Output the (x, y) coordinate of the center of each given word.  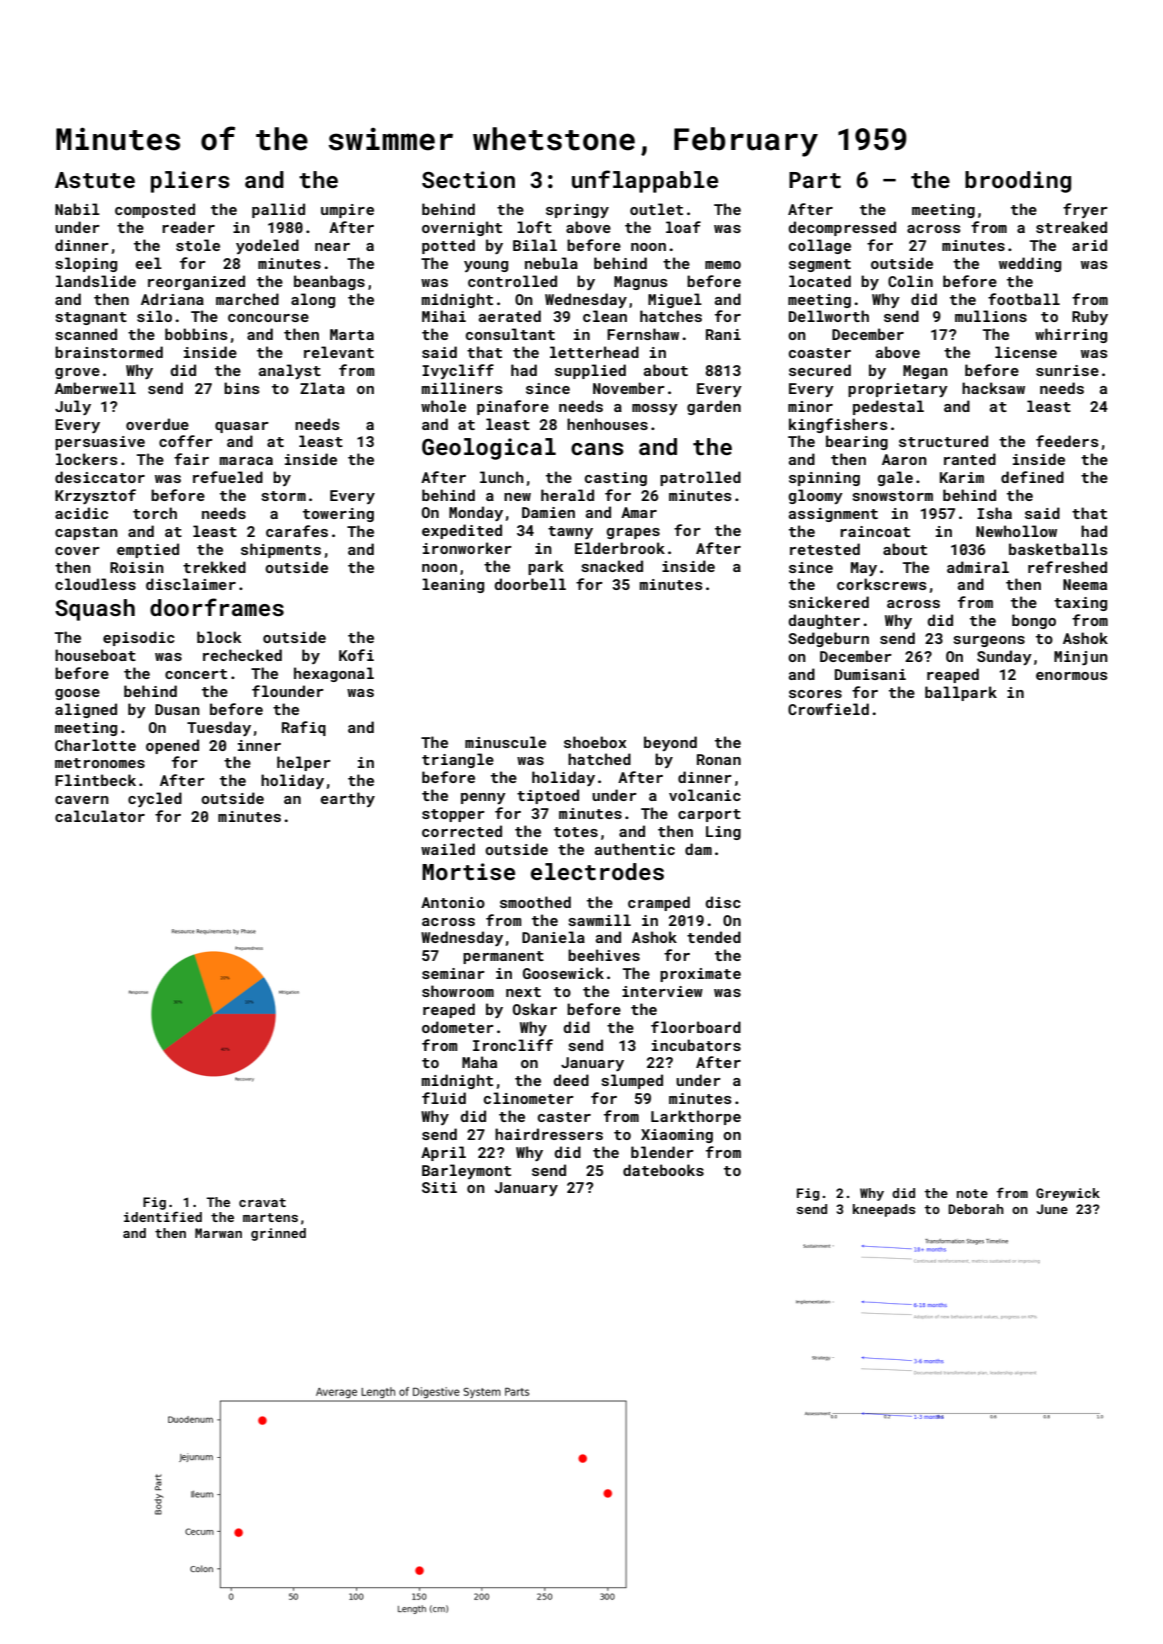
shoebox (595, 742)
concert (196, 674)
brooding (1018, 182)
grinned (278, 1234)
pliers (190, 182)
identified (163, 1216)
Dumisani (870, 674)
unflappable (645, 181)
